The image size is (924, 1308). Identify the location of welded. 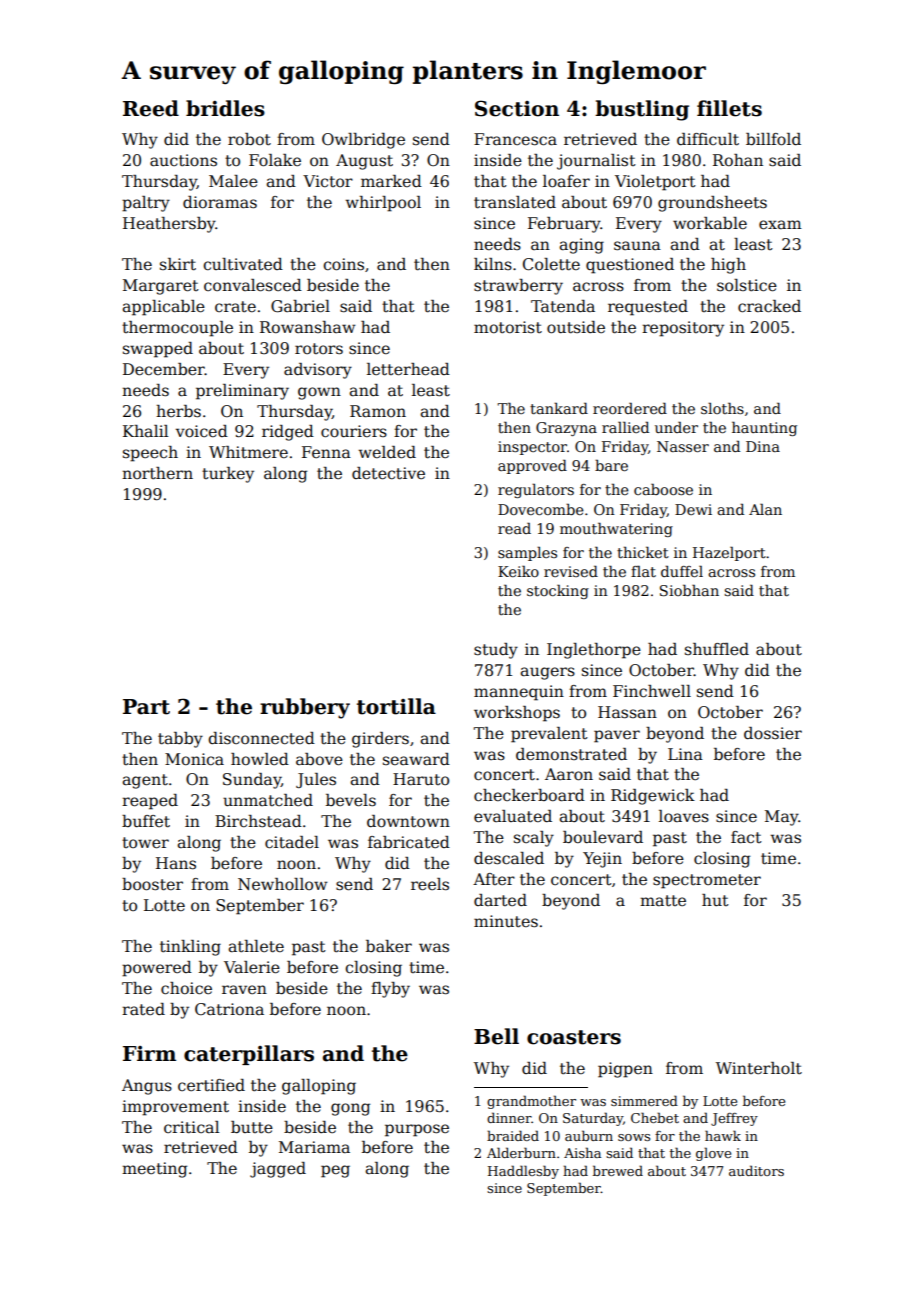
(387, 452).
